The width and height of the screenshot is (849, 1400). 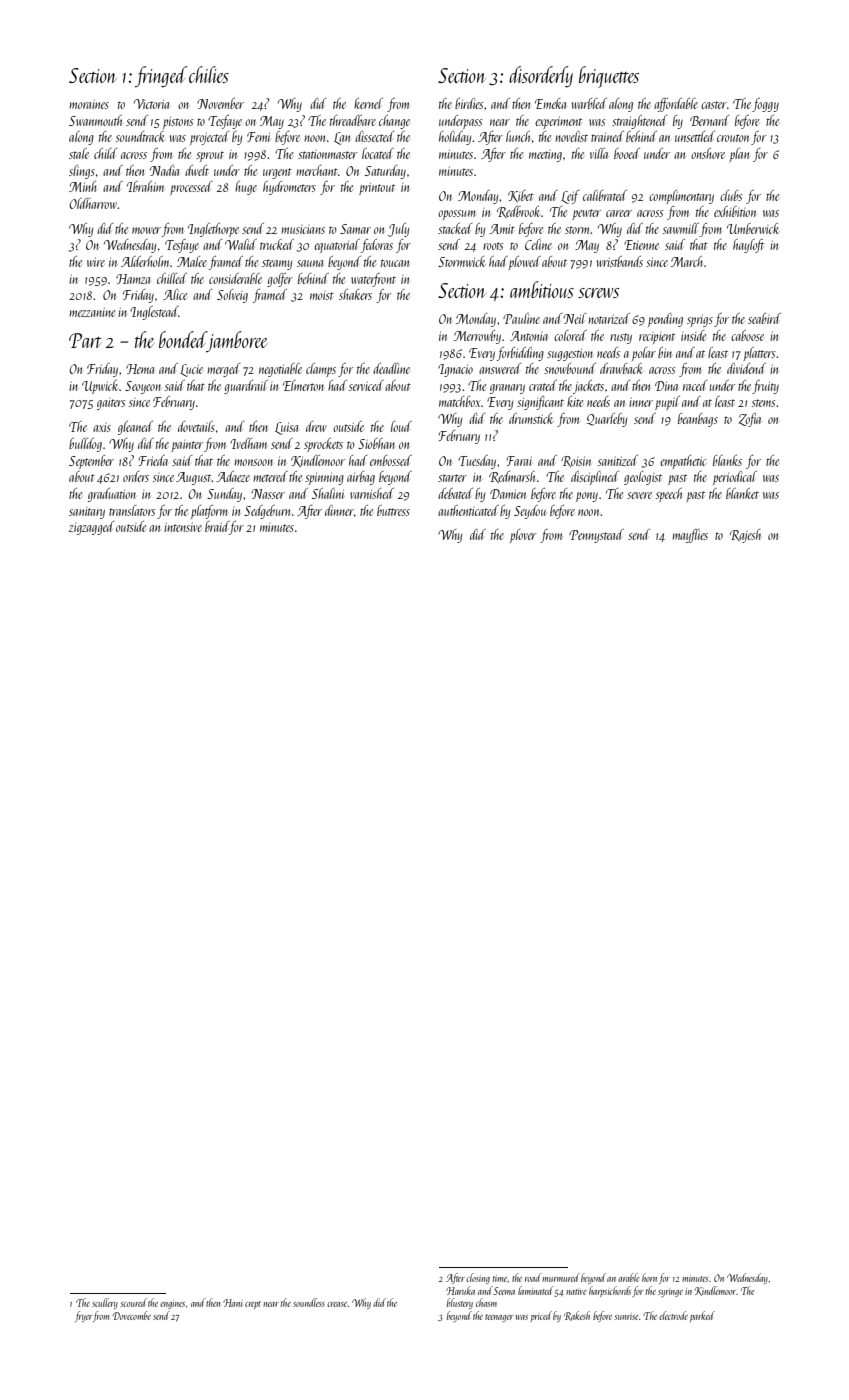 I want to click on moraines, so click(x=89, y=104).
